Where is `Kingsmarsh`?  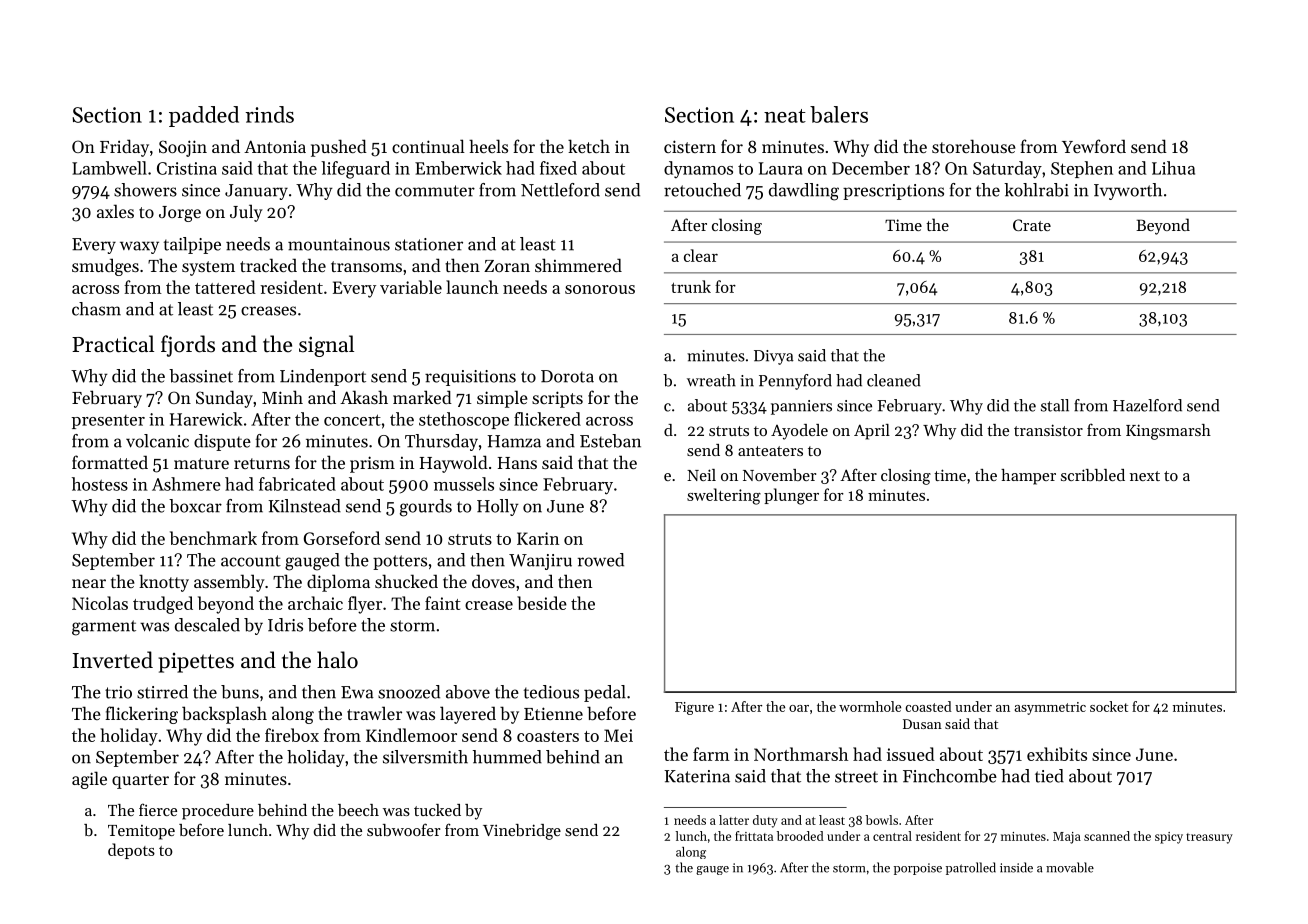
Kingsmarsh is located at coordinates (1168, 432).
